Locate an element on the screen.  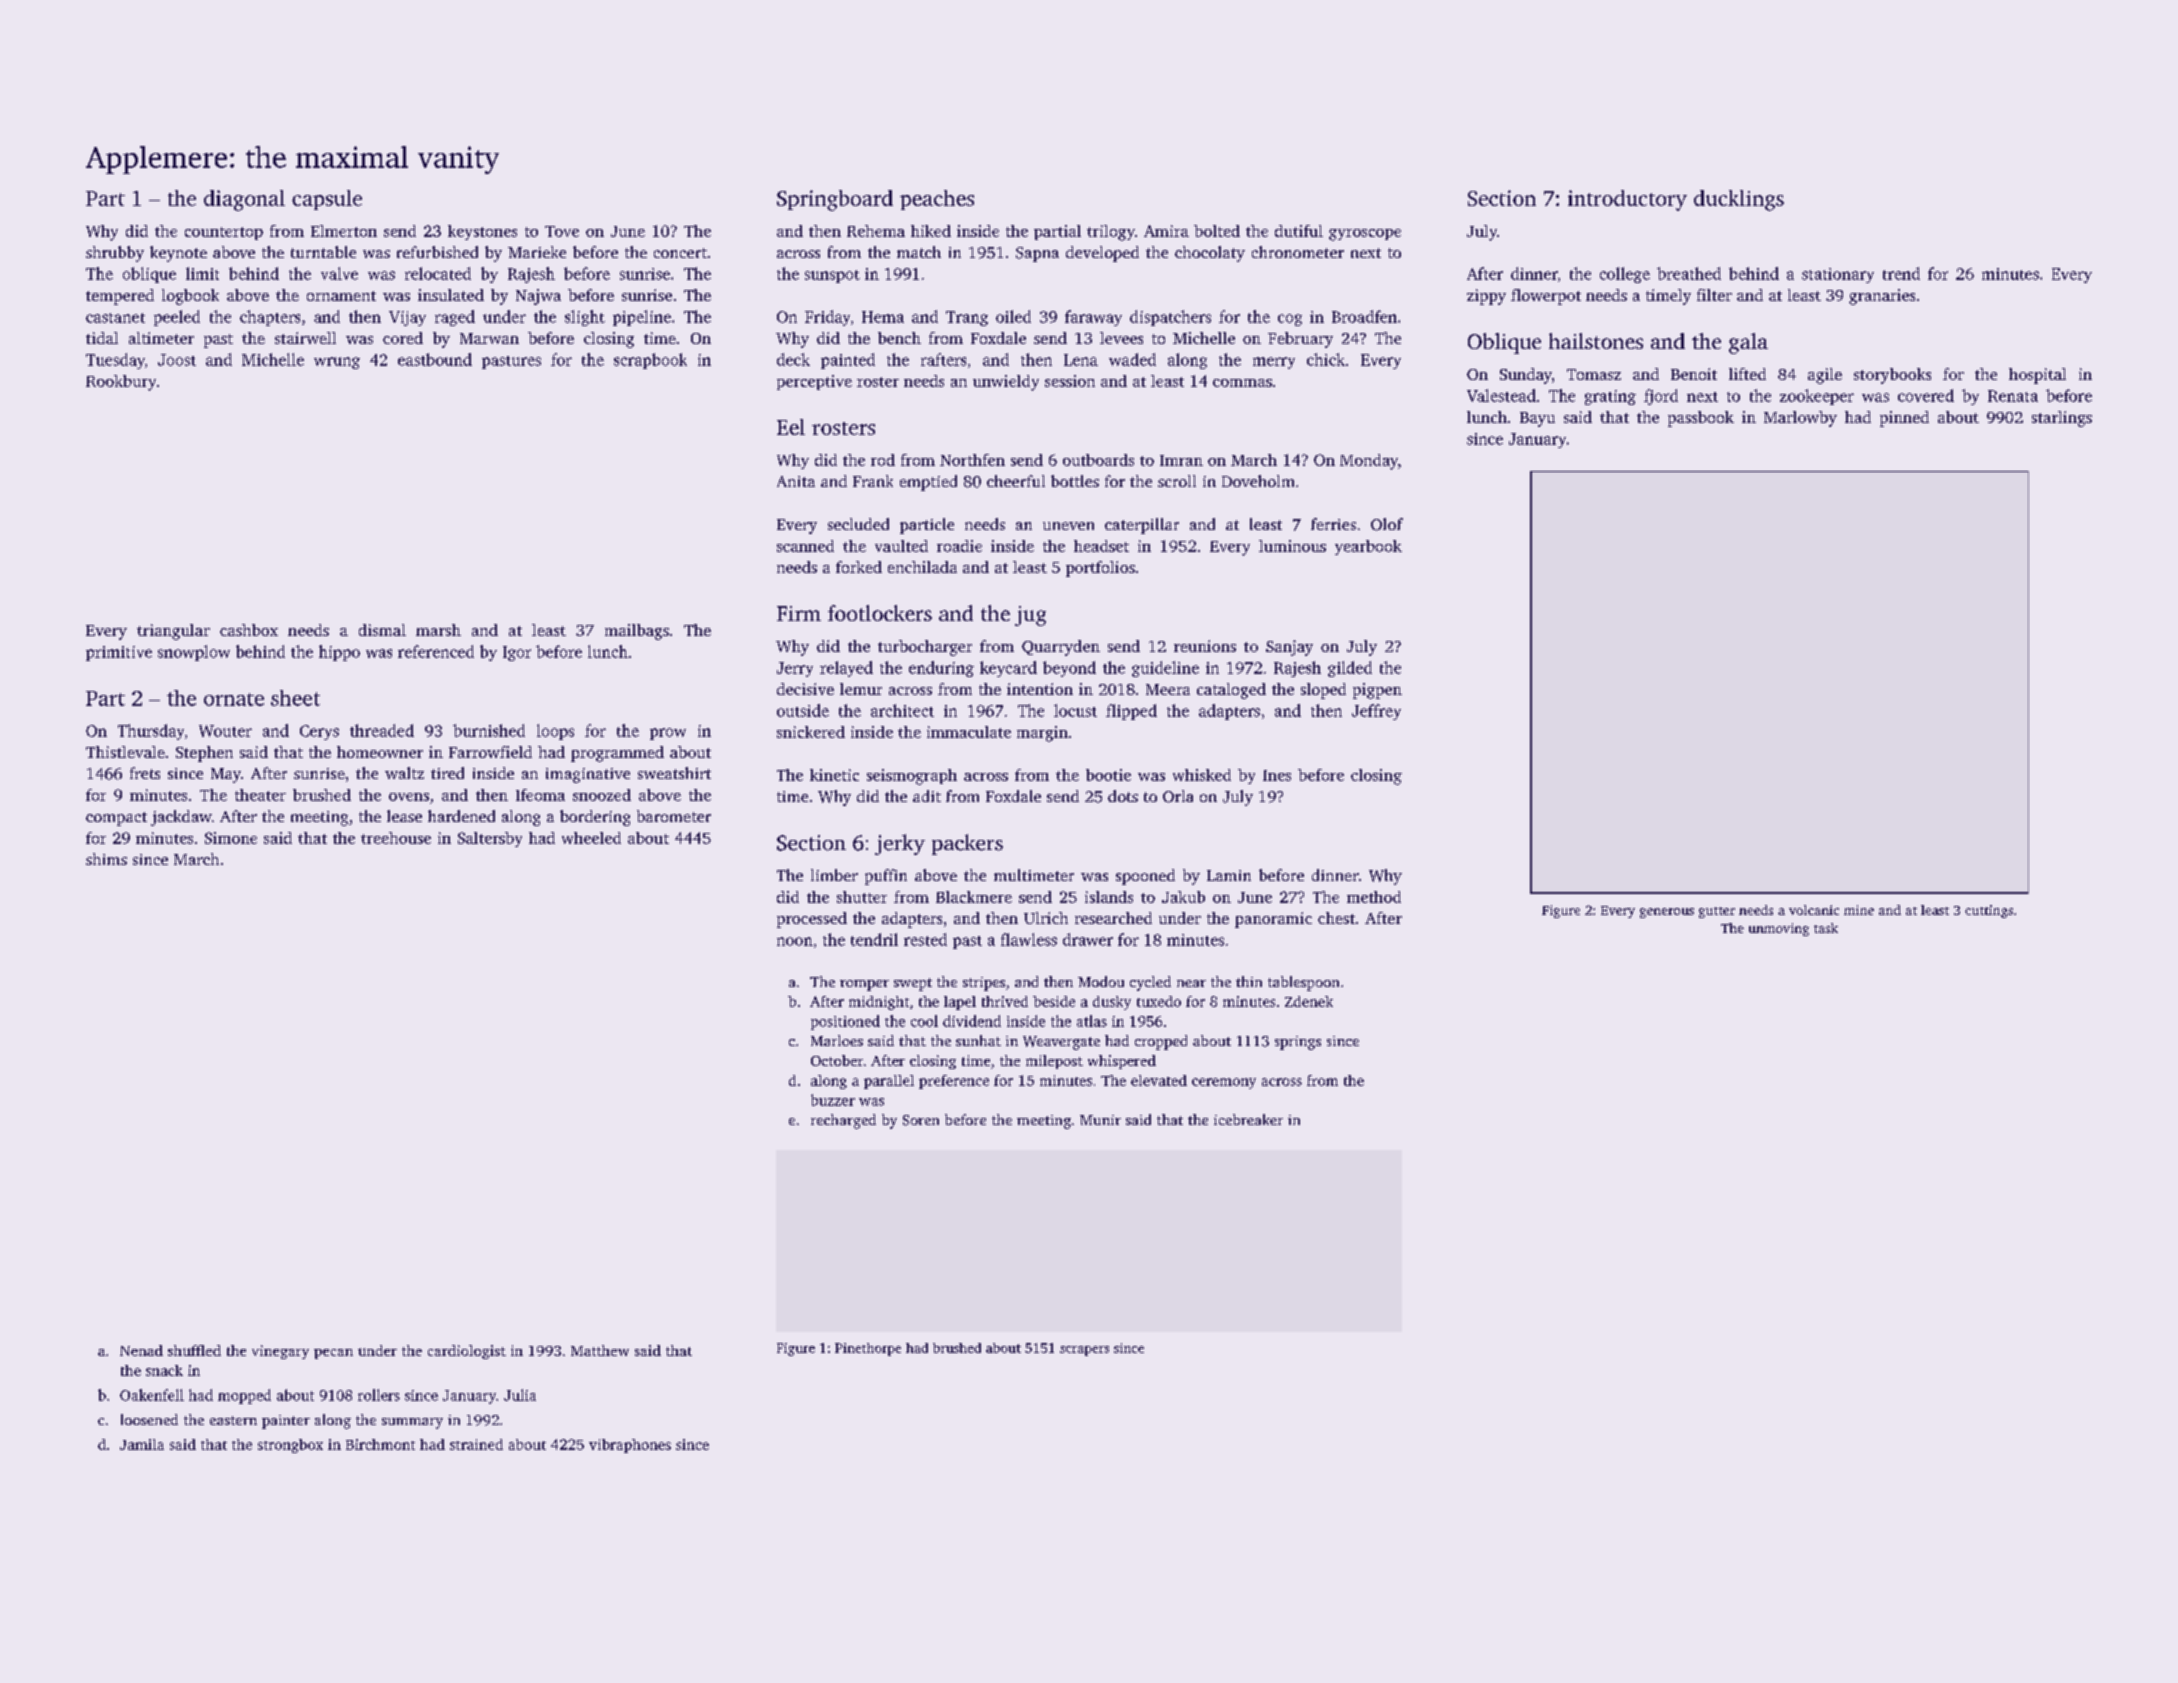
vinegary is located at coordinates (280, 1352).
